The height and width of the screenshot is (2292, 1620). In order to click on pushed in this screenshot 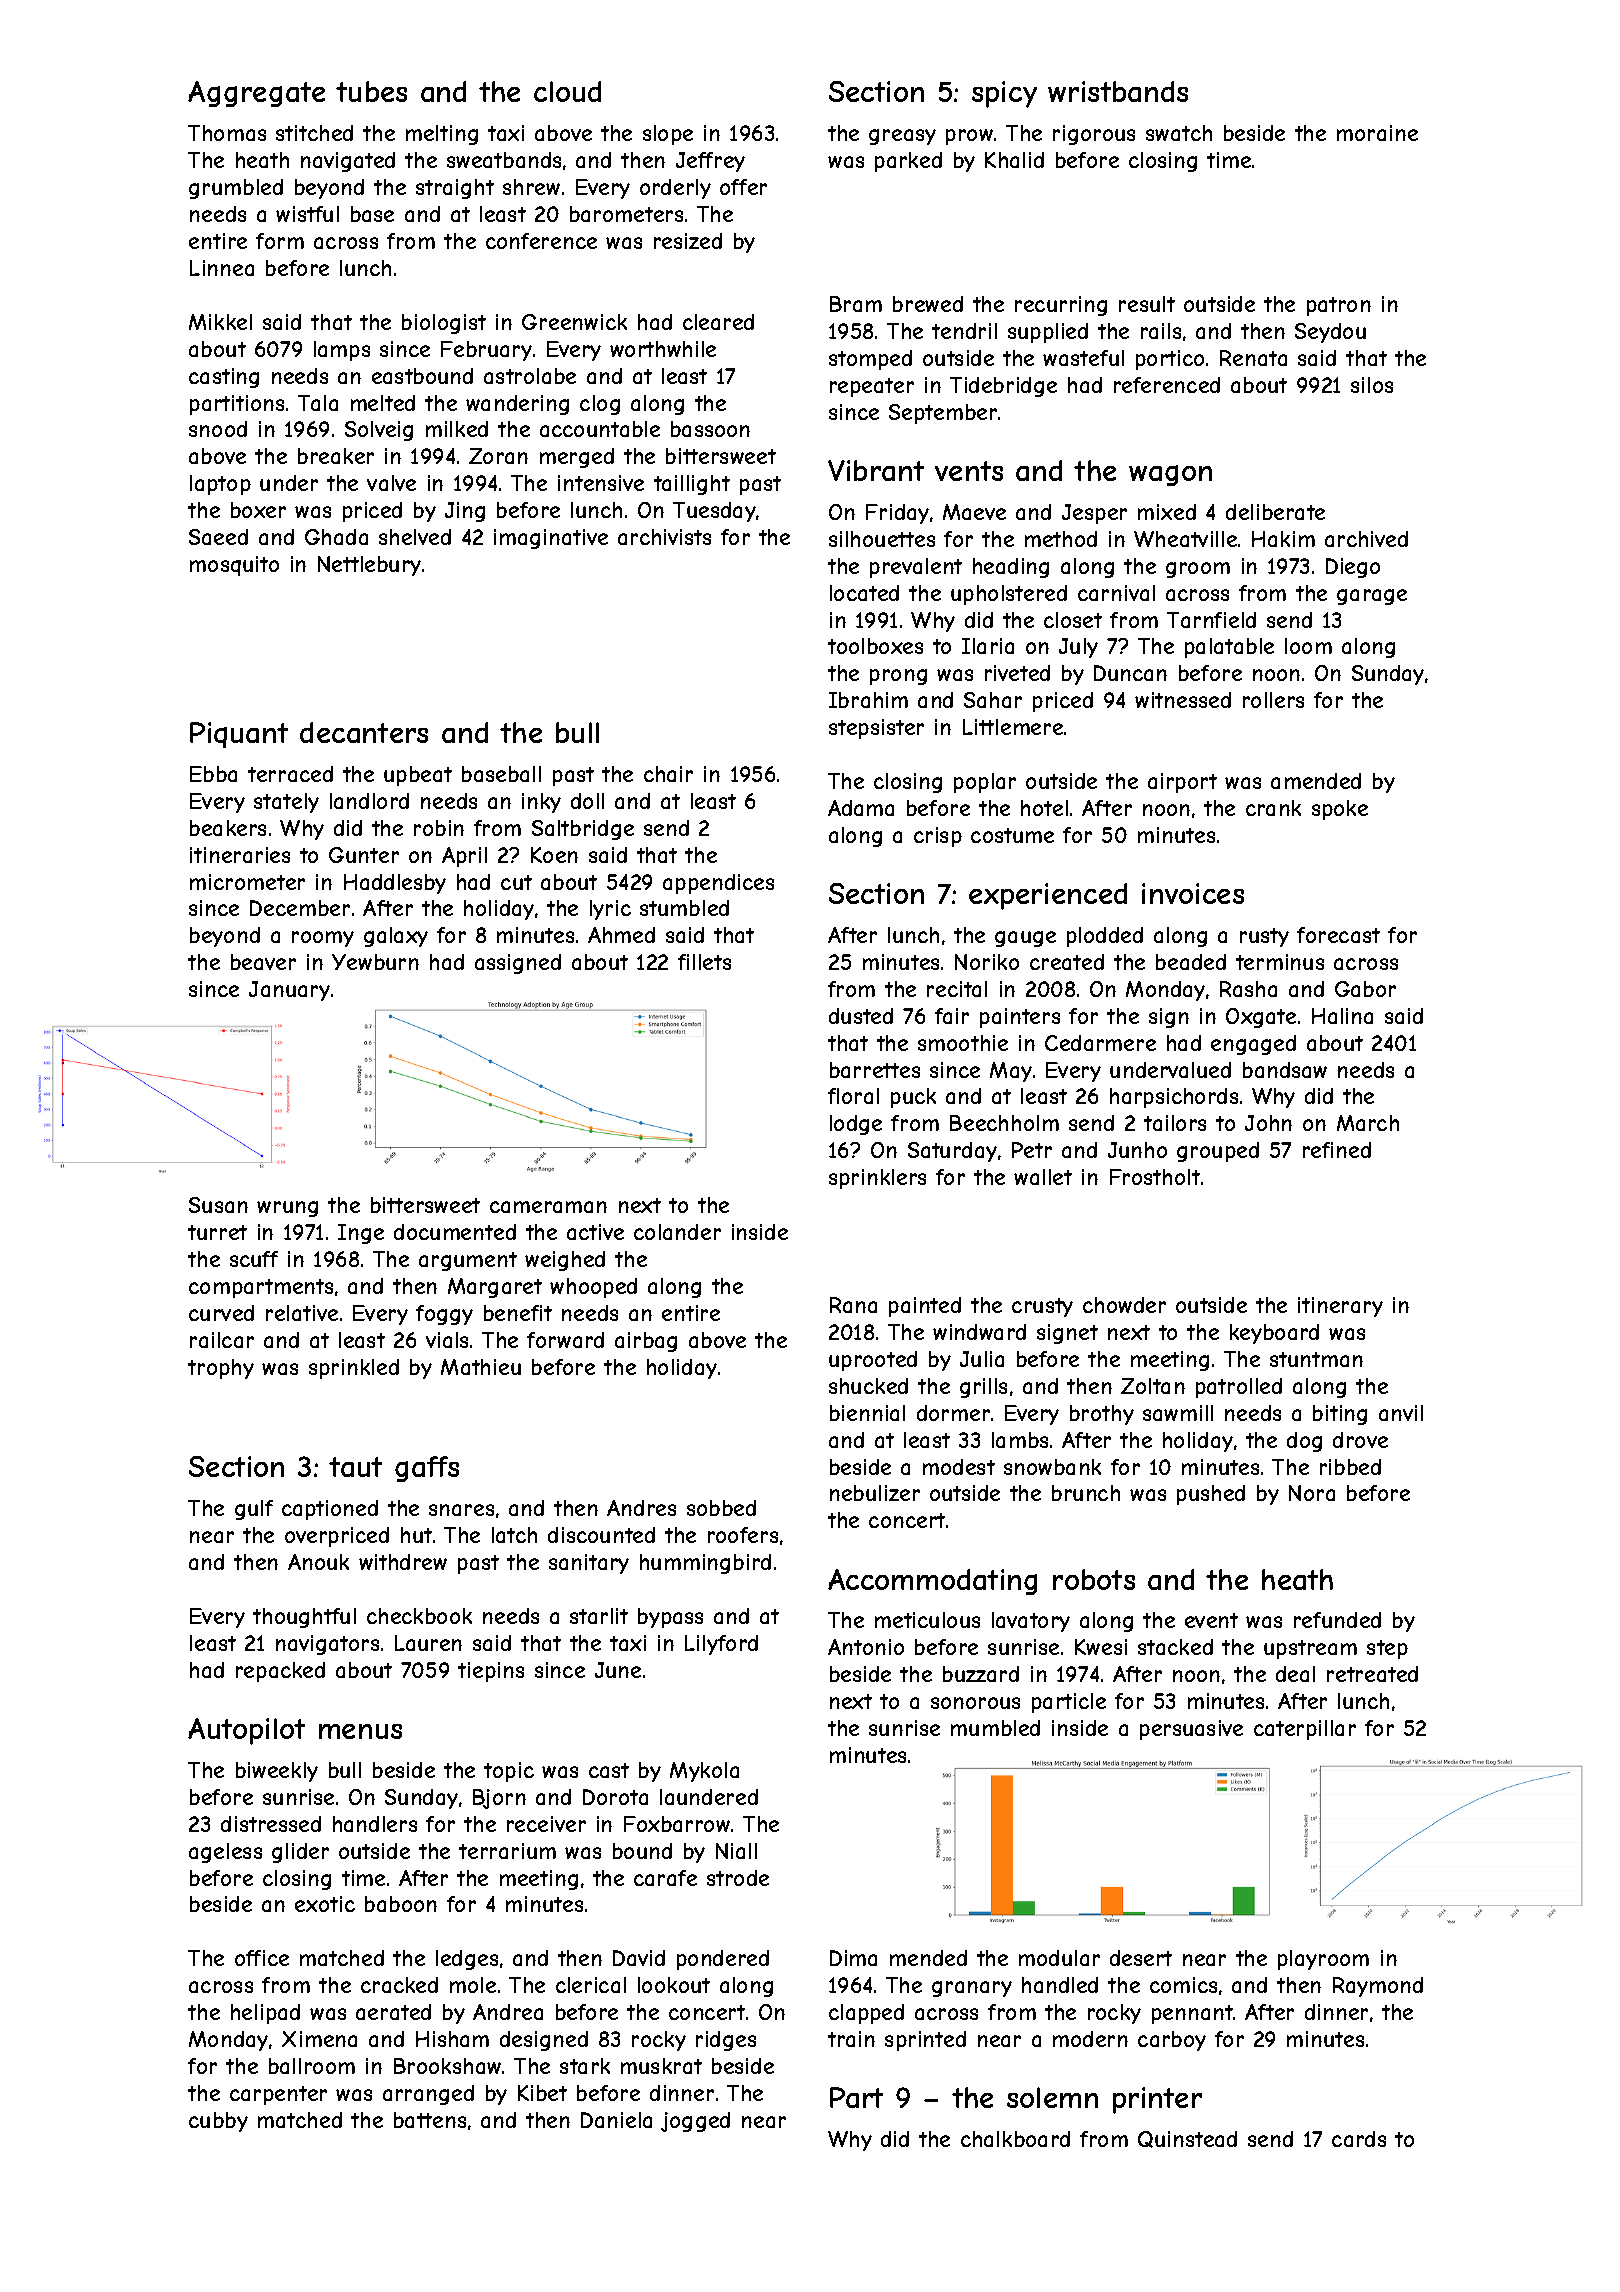, I will do `click(1211, 1495)`.
